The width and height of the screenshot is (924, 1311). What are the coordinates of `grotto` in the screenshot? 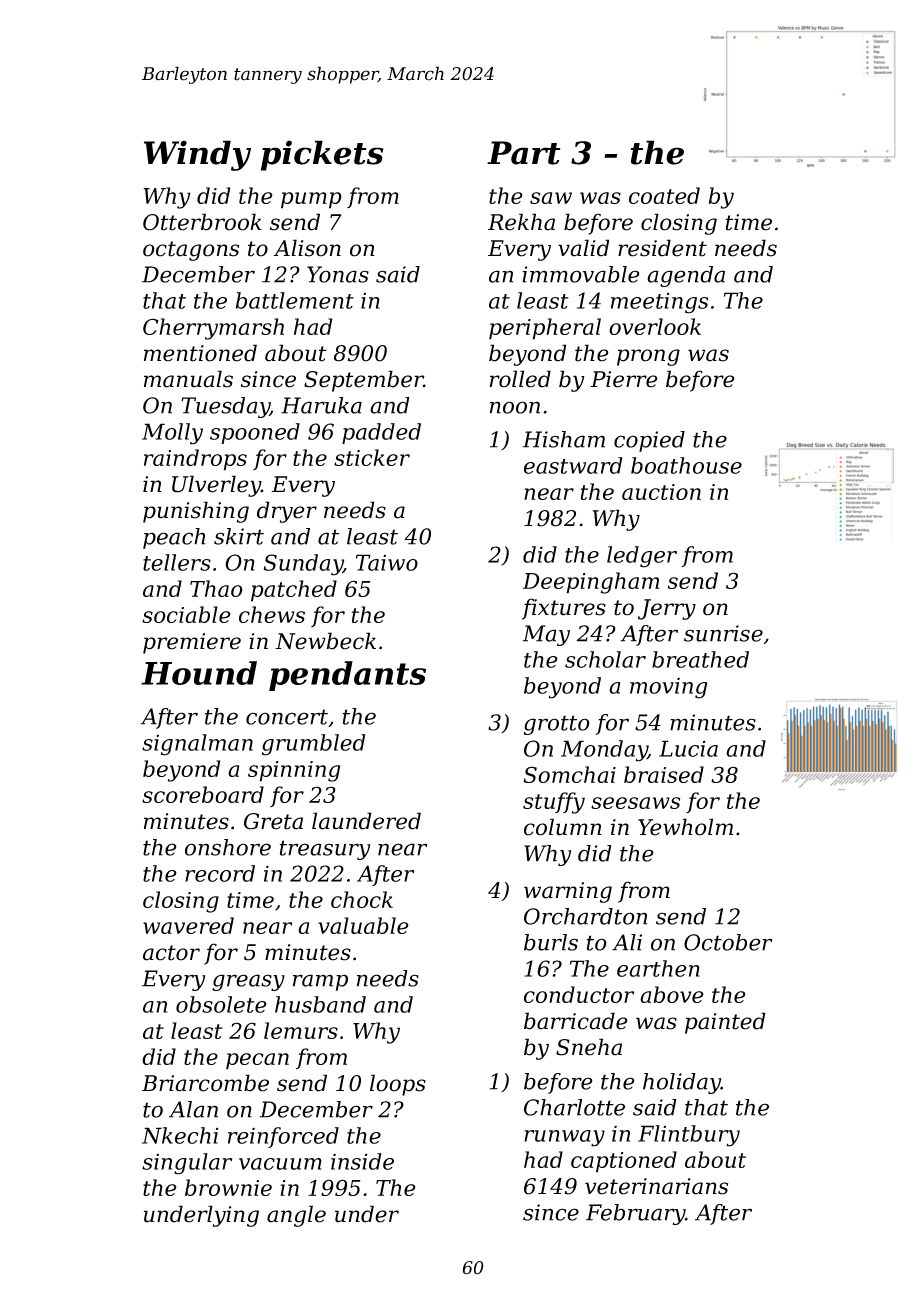 It's located at (557, 725).
